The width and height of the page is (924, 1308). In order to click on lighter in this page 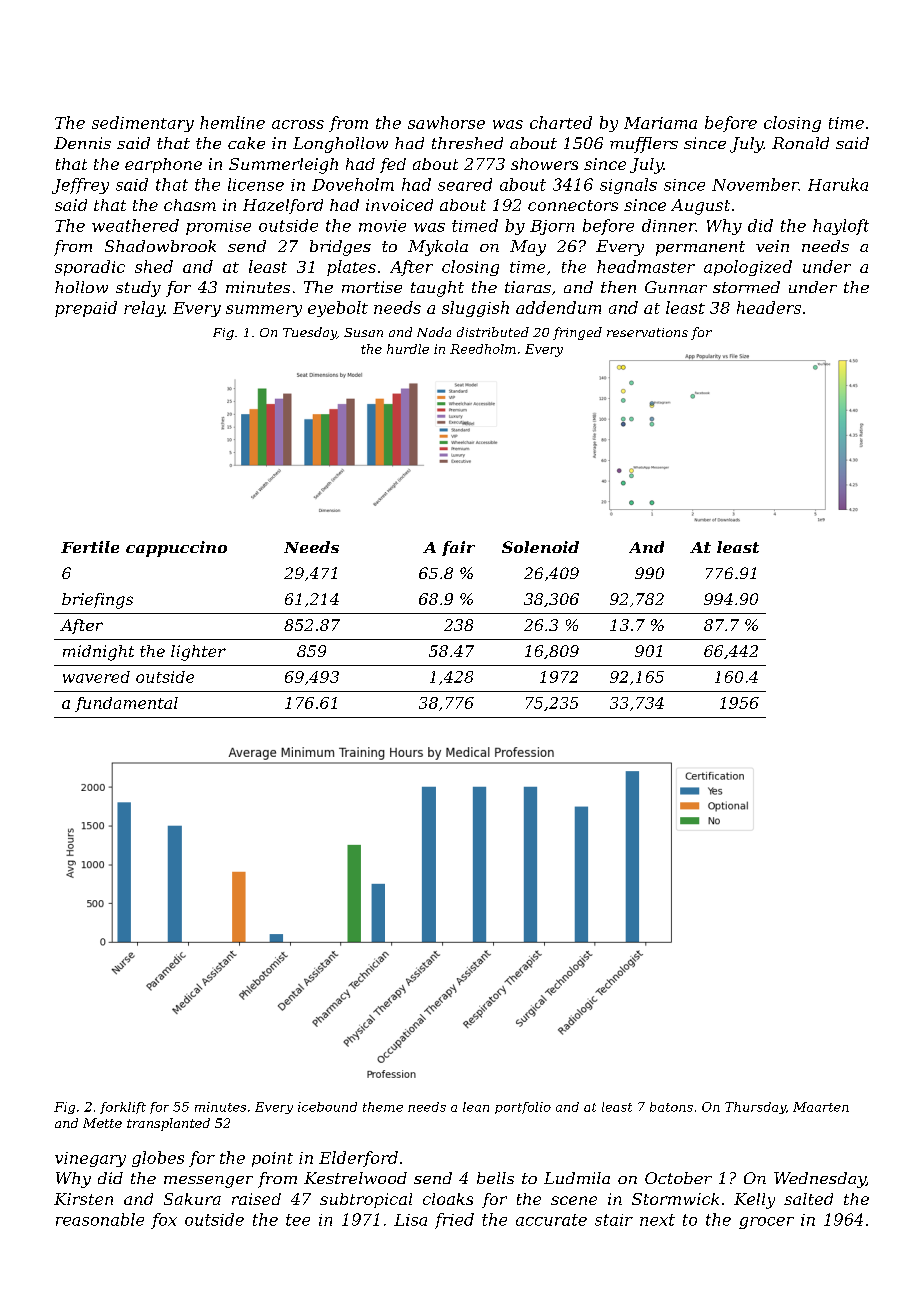, I will do `click(198, 653)`.
